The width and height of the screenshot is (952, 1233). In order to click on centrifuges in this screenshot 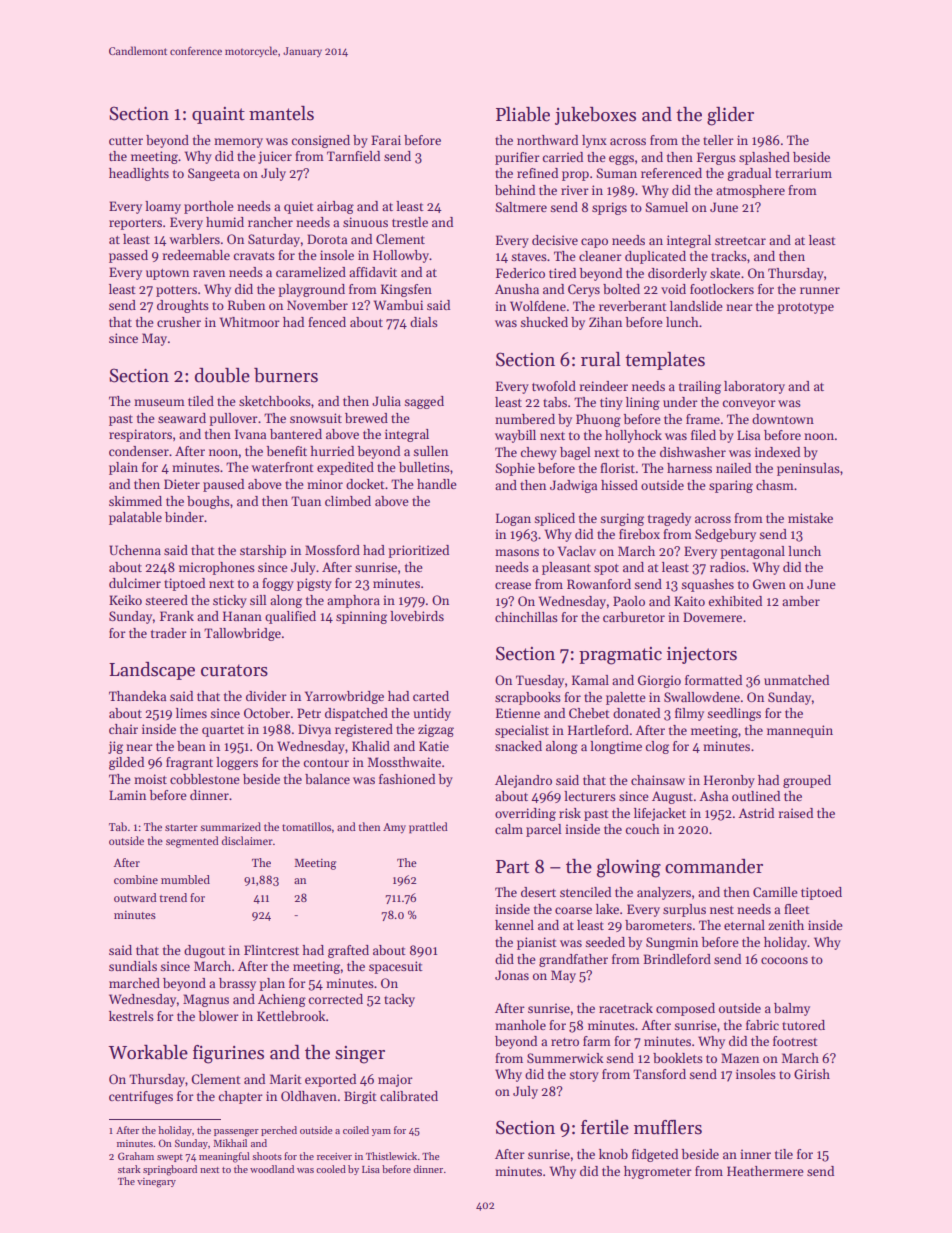, I will do `click(141, 1097)`.
